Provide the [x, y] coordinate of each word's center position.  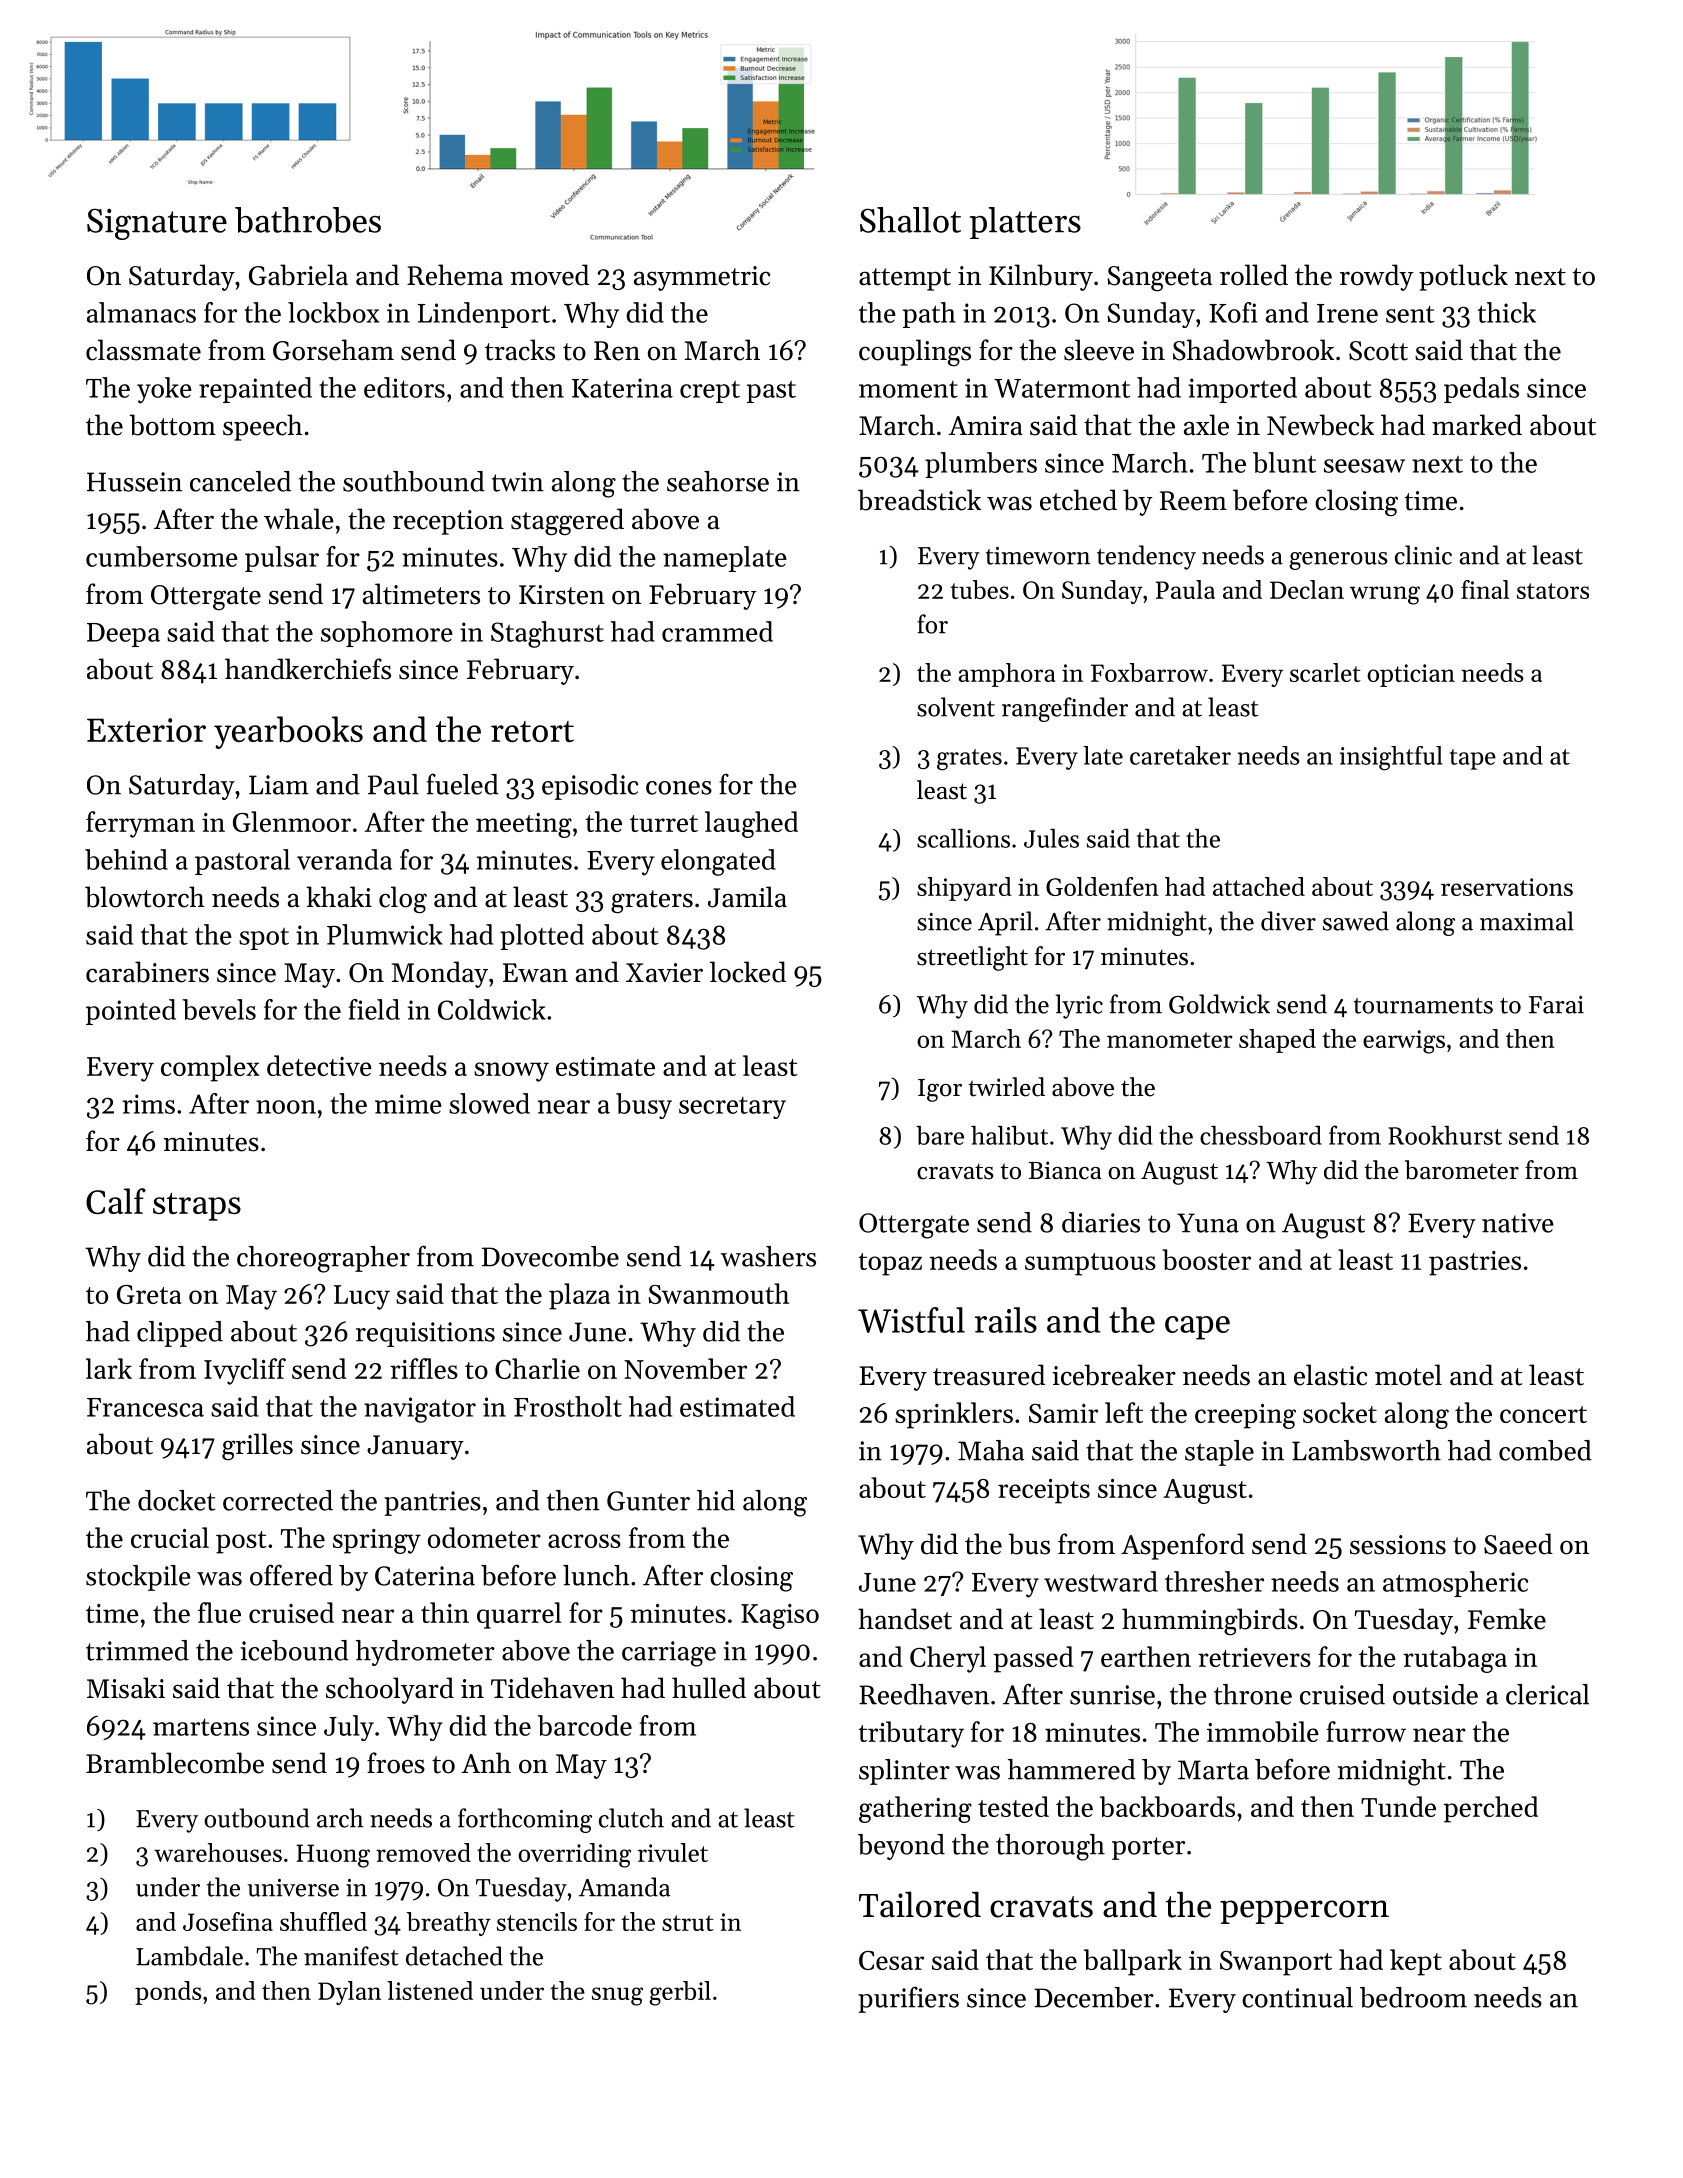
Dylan [349, 1993]
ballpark [1133, 1962]
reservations [1507, 887]
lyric [1079, 1006]
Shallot [910, 220]
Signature [157, 224]
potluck [1463, 277]
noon [286, 1107]
